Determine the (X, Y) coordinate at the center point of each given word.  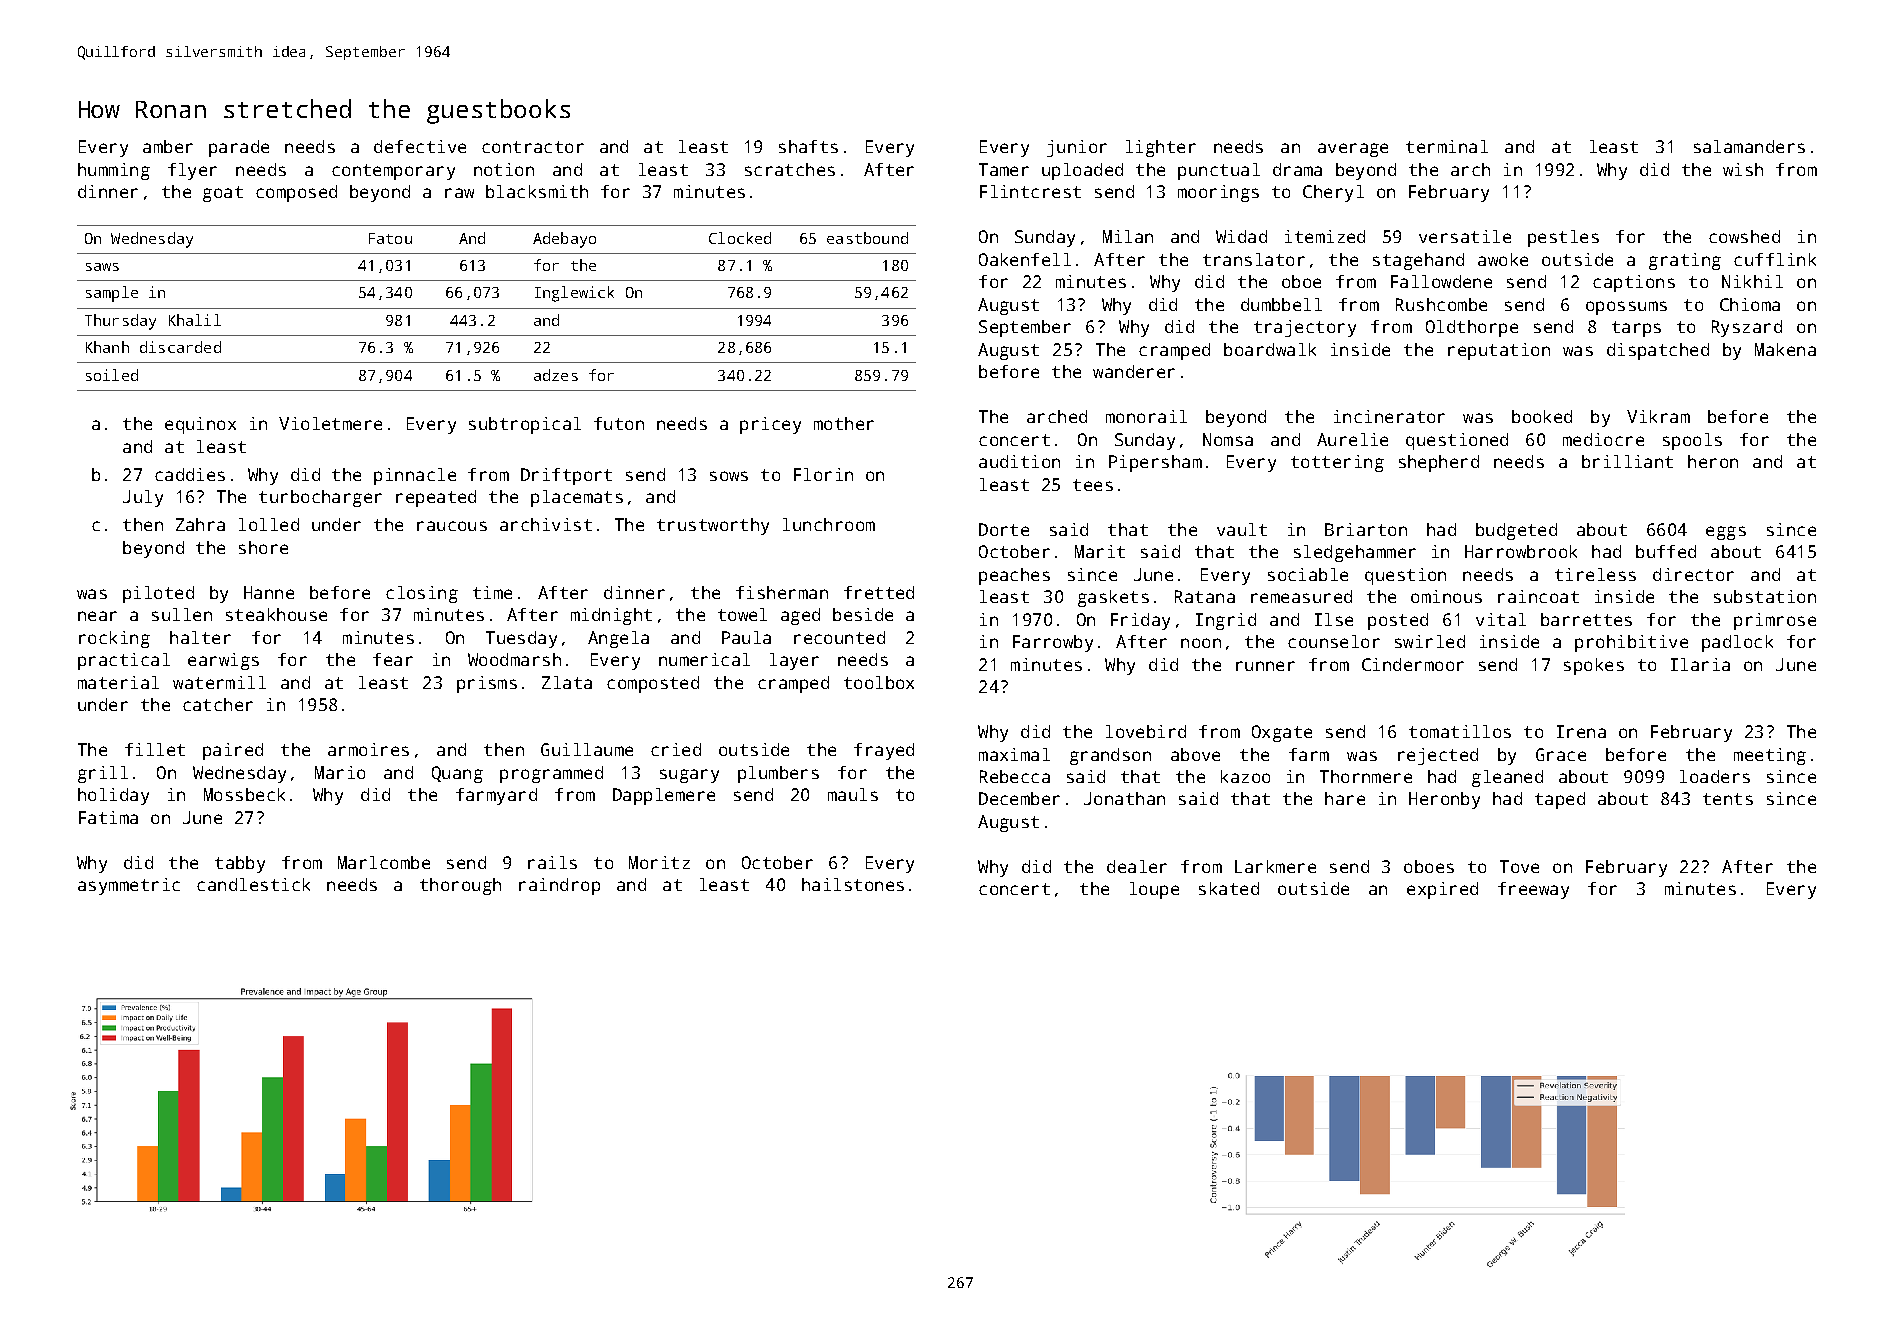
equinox (200, 425)
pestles (1563, 238)
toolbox (879, 682)
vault (1242, 529)
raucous (452, 526)
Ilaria (1700, 664)
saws (102, 267)
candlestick (253, 884)
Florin (823, 474)
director (1693, 574)
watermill (219, 682)
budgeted (1516, 531)
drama (1297, 169)
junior (1077, 148)
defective (420, 146)
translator (1254, 259)
